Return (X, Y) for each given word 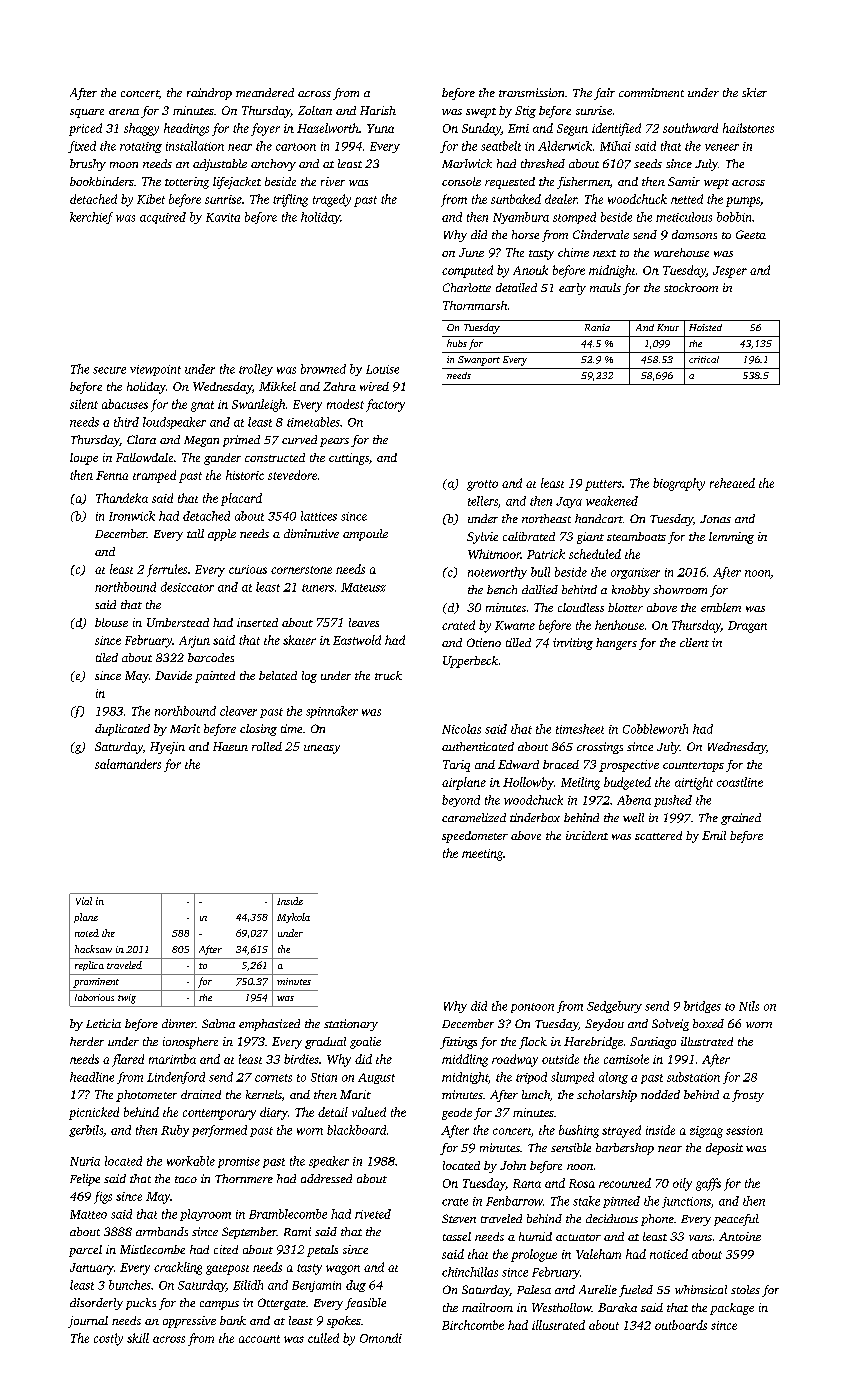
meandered (265, 92)
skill (138, 1338)
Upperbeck (470, 662)
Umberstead (178, 622)
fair (604, 94)
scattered (658, 835)
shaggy (141, 129)
